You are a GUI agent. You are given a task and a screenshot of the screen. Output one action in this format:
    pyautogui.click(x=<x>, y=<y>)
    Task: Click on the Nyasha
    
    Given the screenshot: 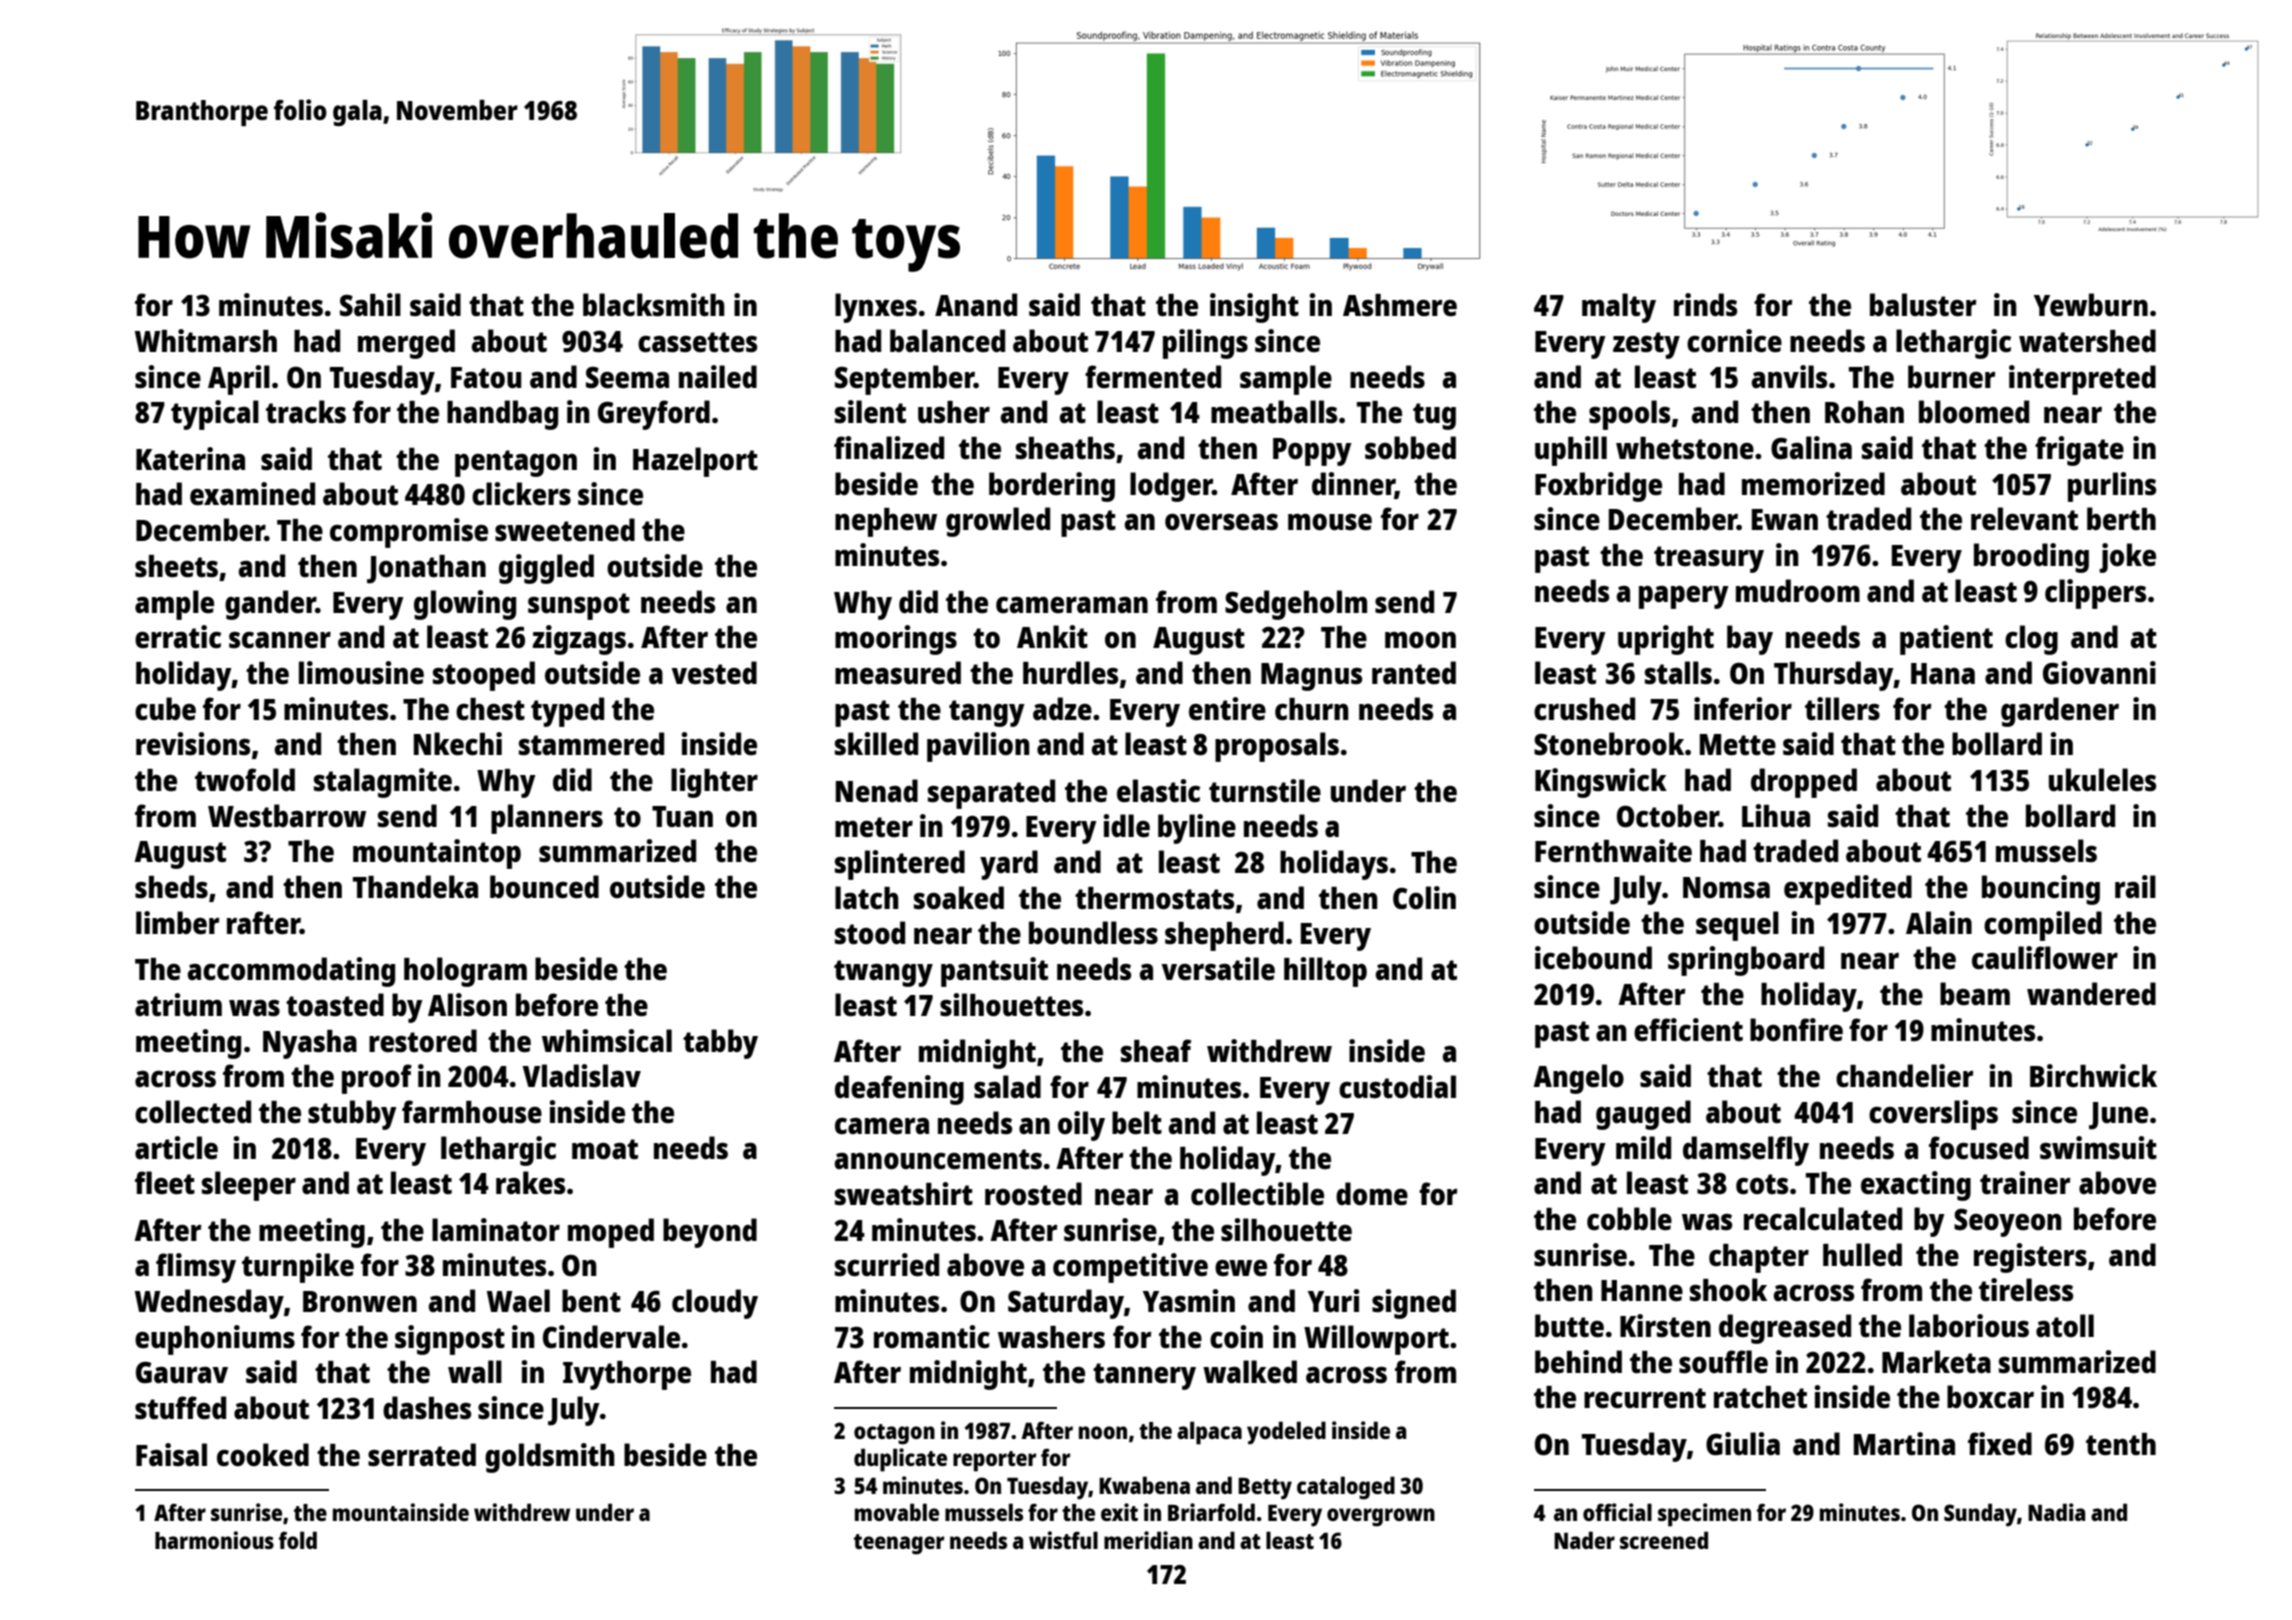 What is the action you would take?
    pyautogui.click(x=310, y=1044)
